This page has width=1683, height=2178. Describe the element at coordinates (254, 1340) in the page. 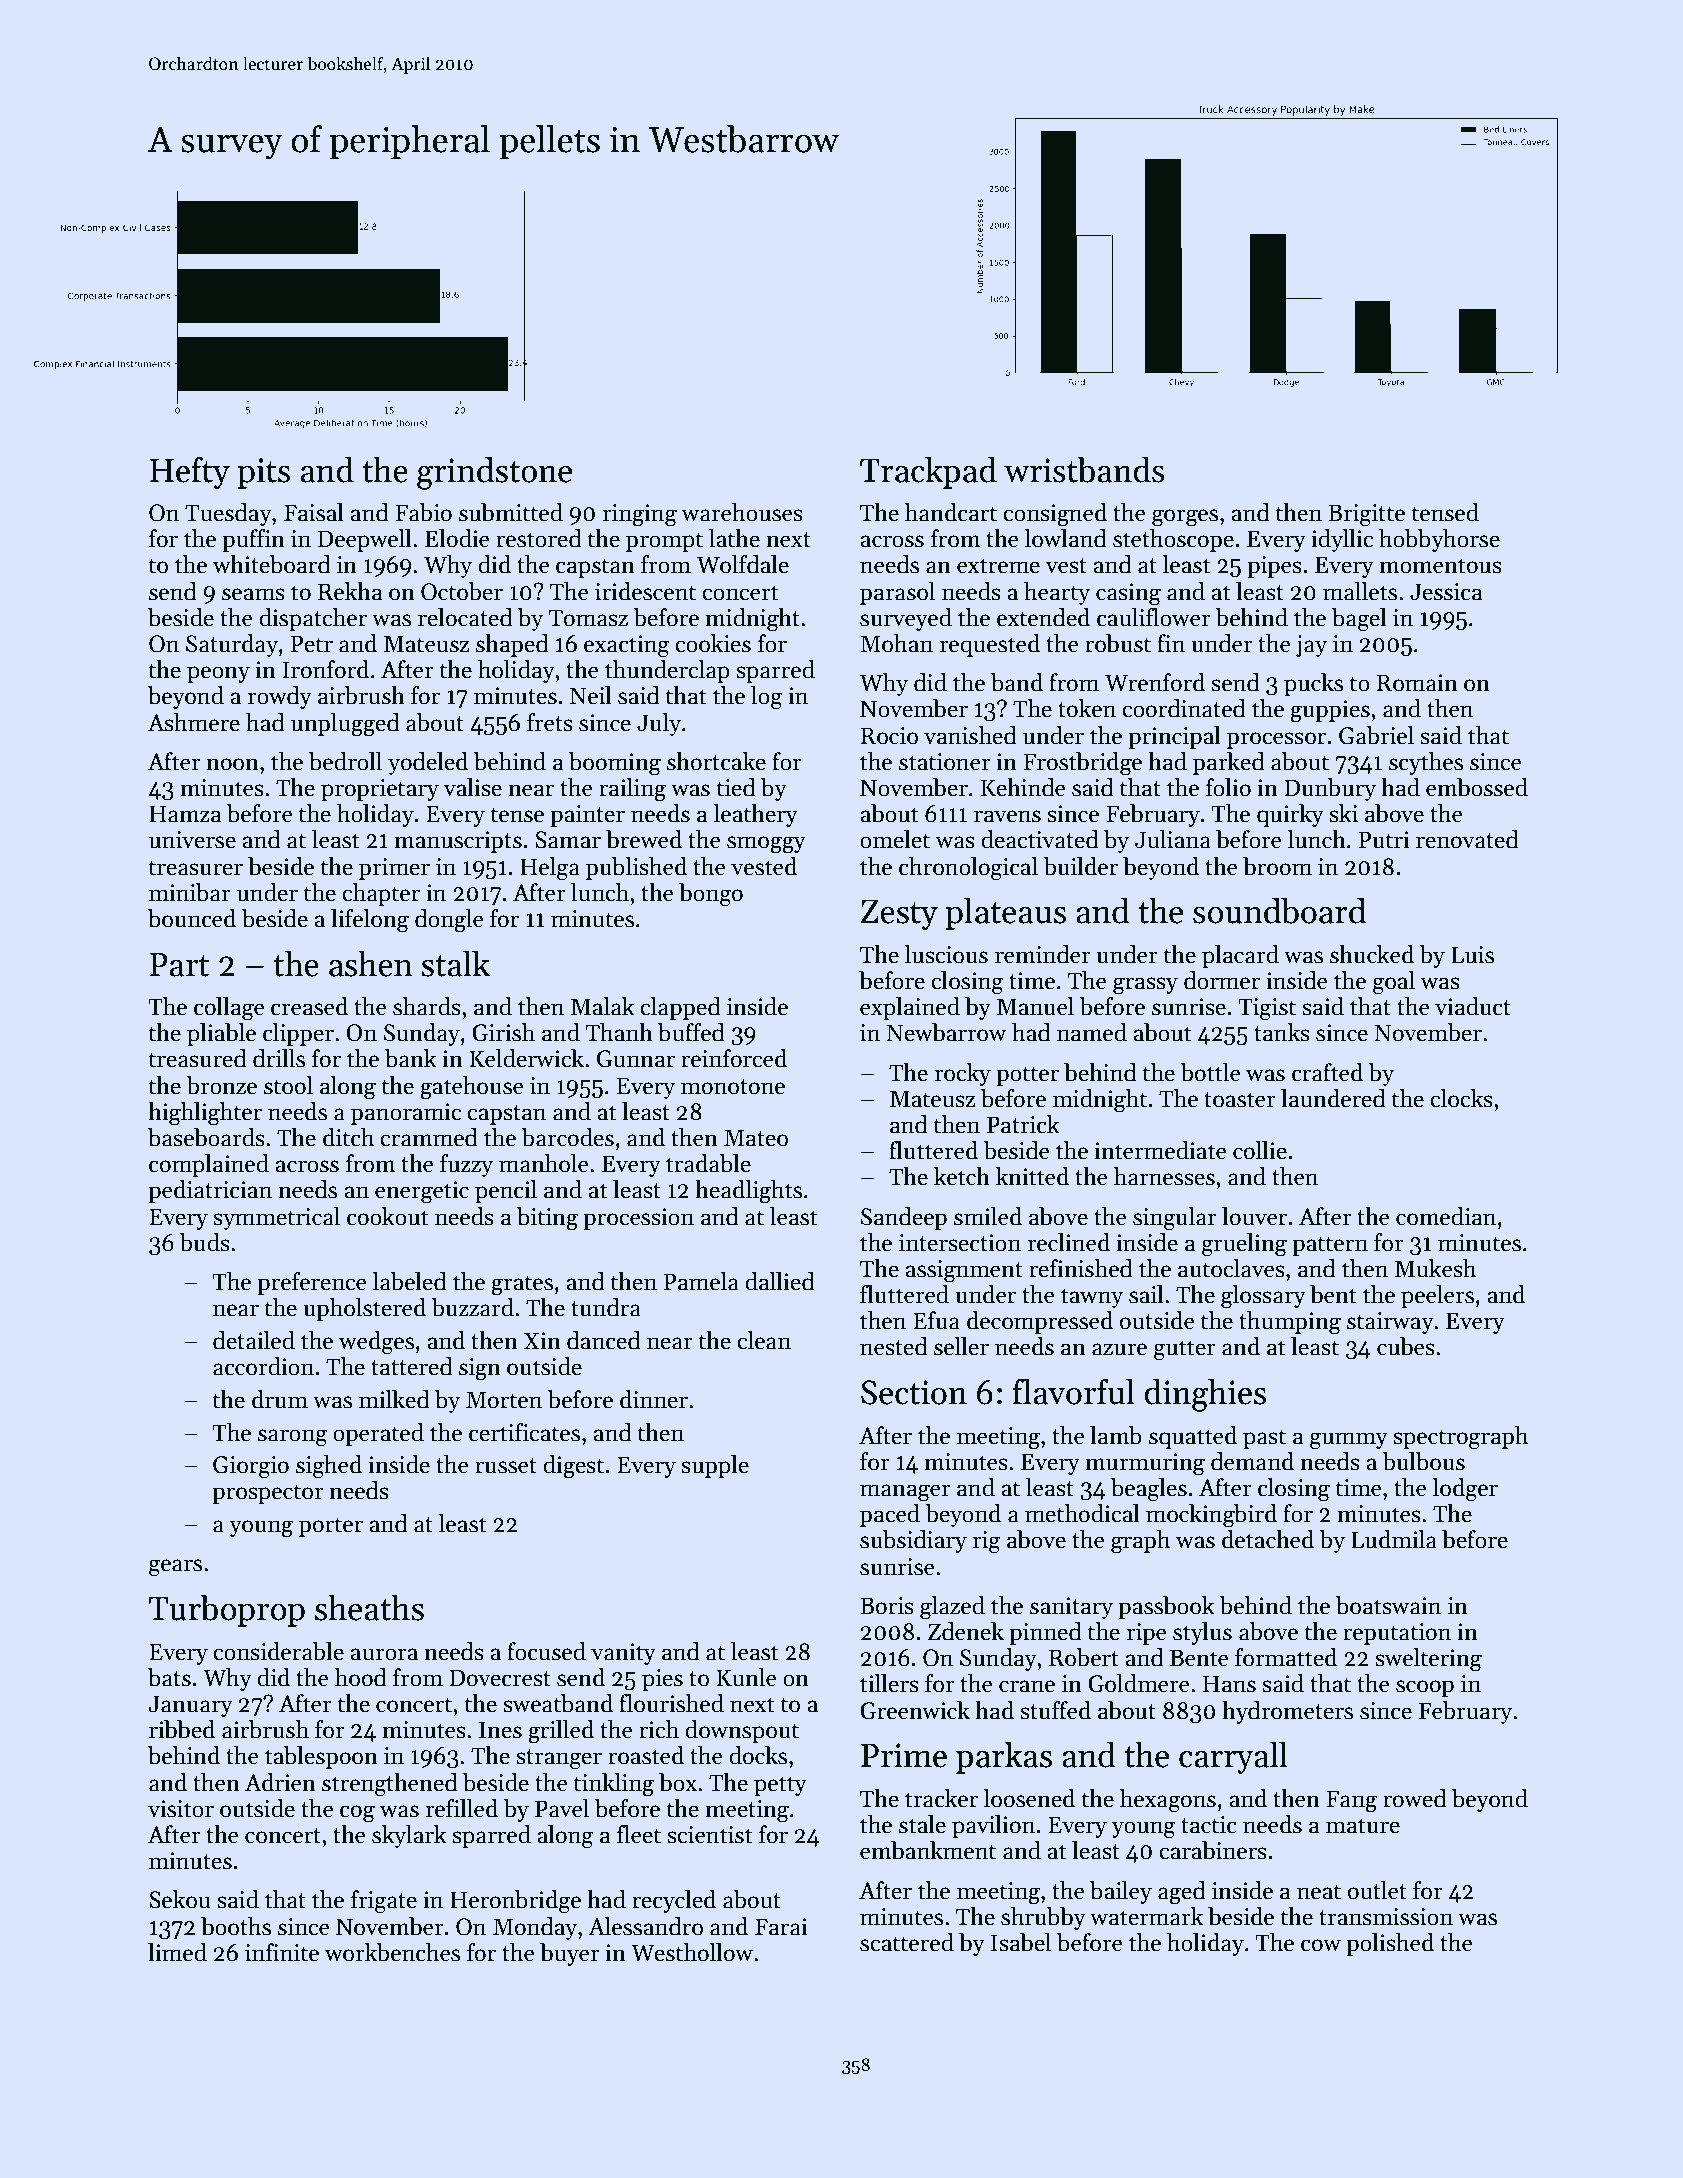

I see `detailed` at that location.
